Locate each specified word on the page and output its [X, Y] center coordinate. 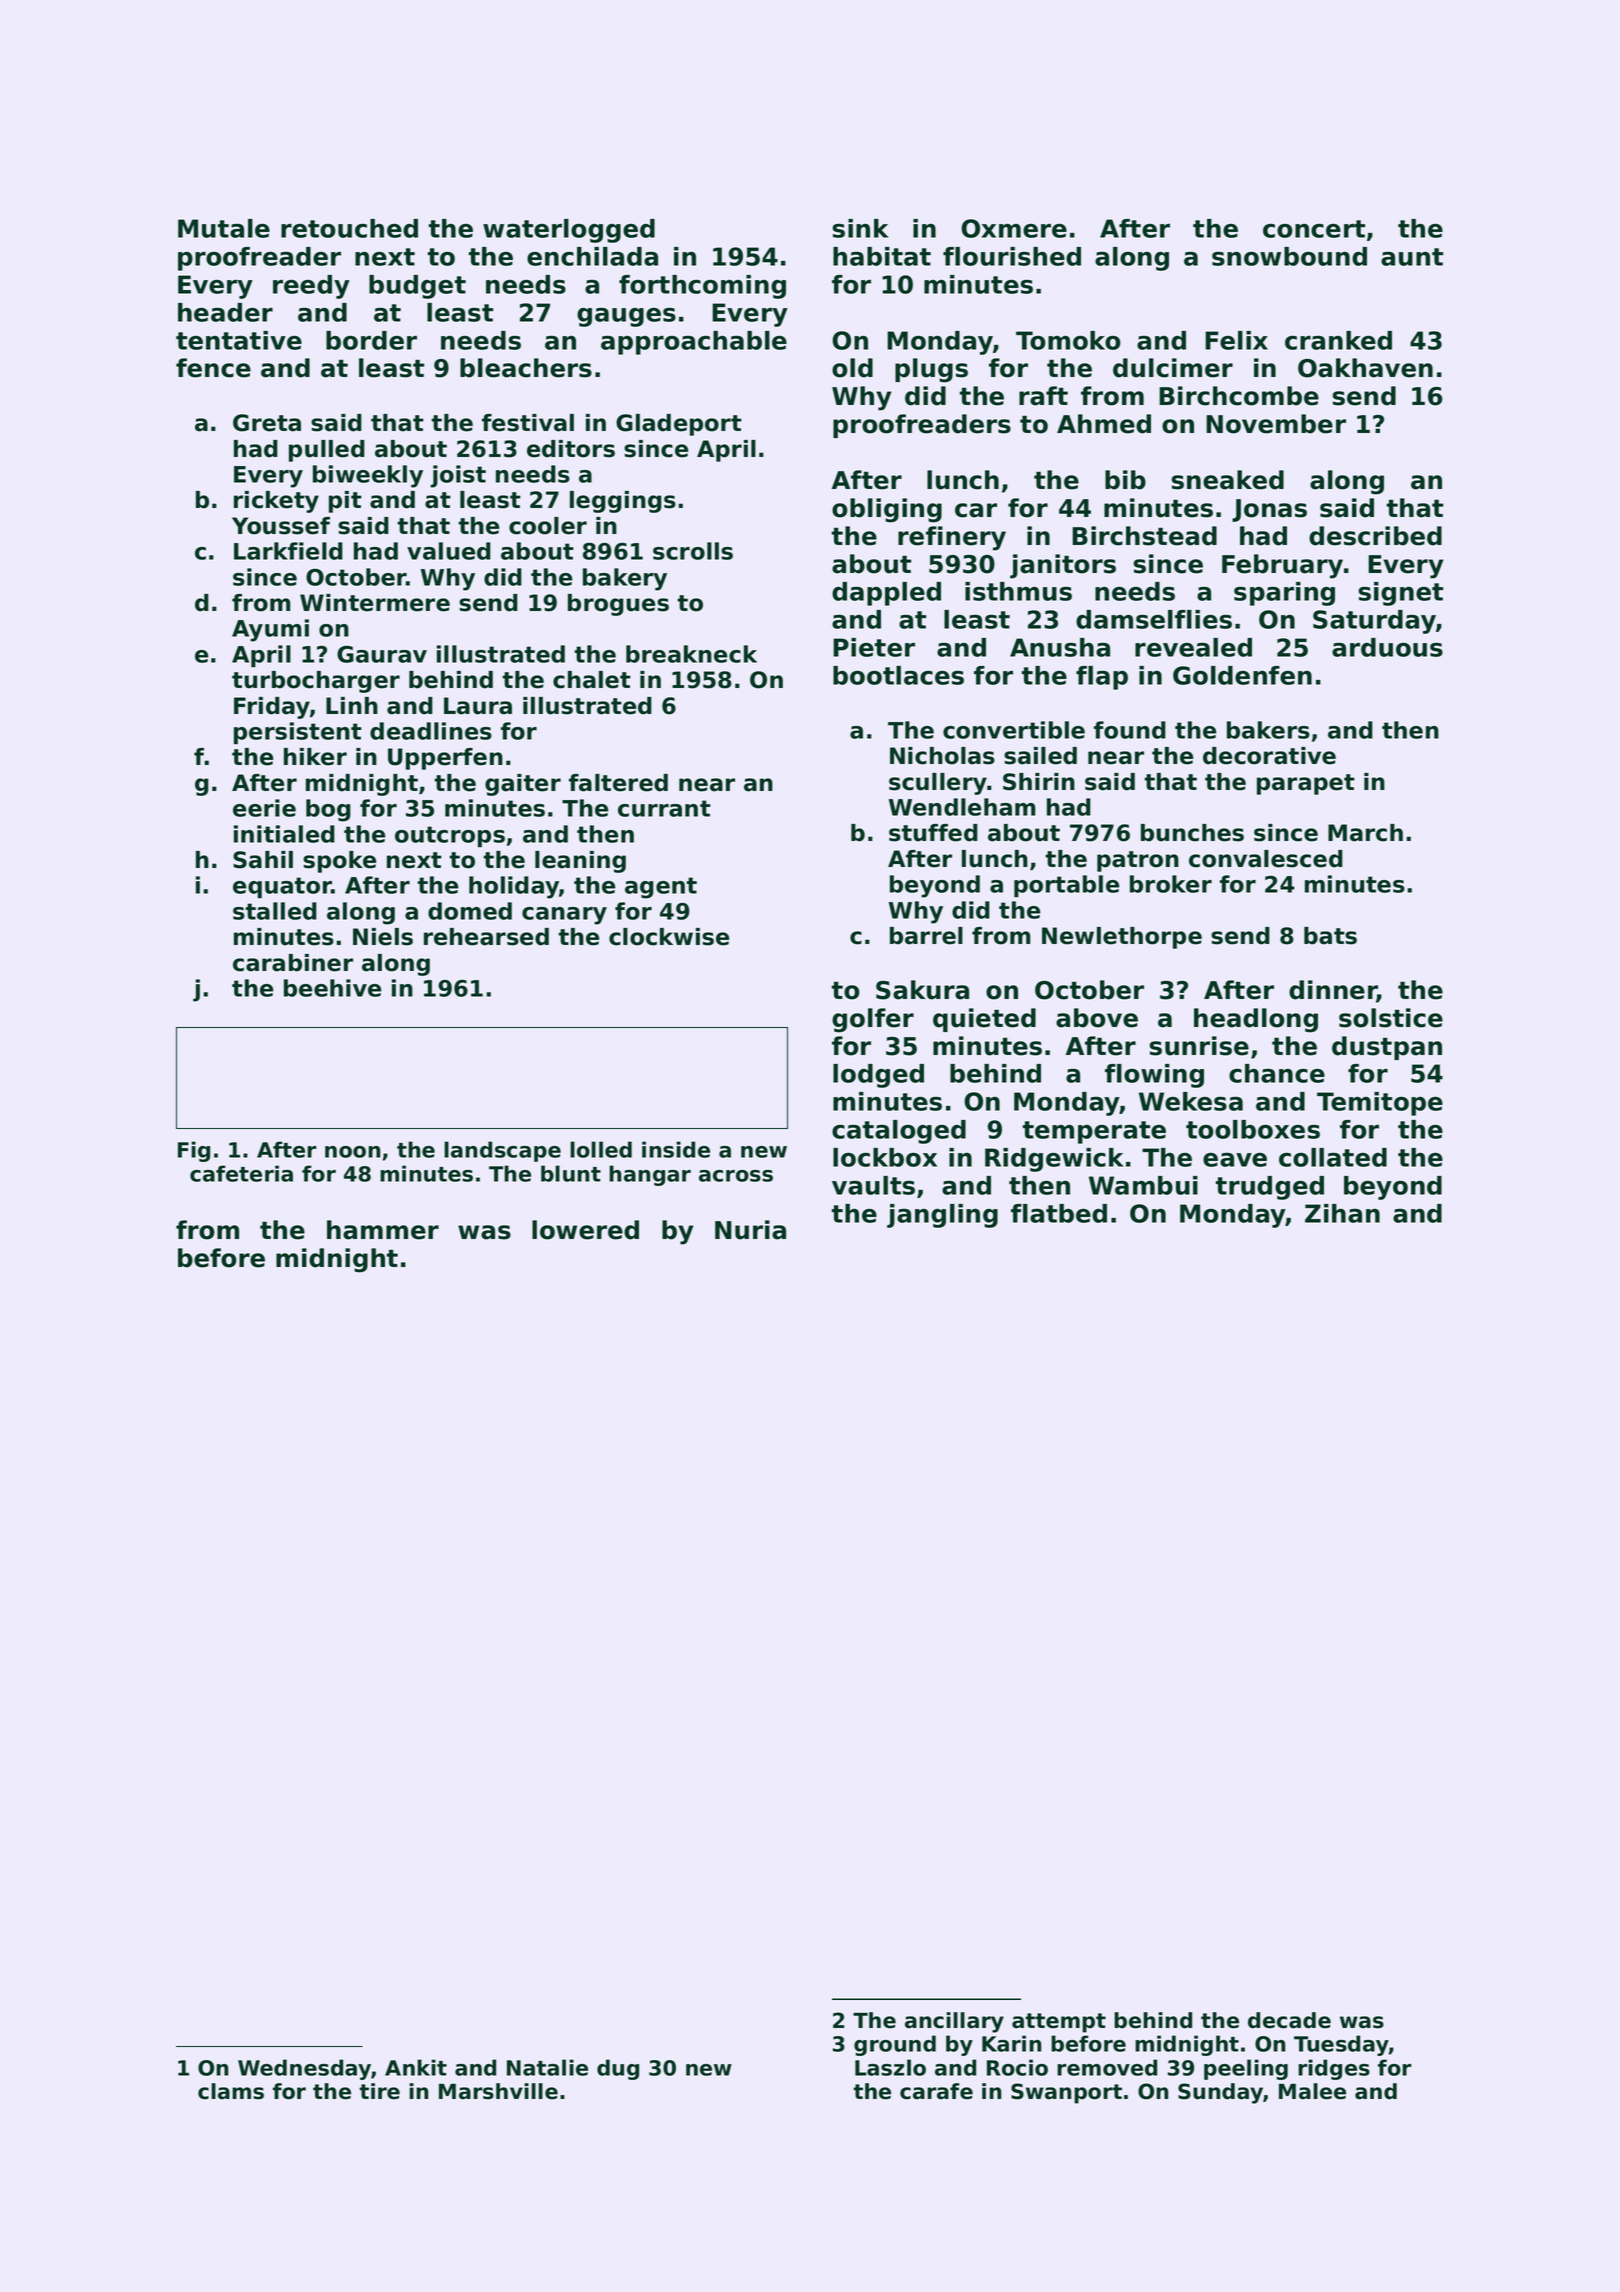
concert [1314, 229]
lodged [878, 1076]
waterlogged [569, 231]
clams [231, 2091]
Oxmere [1014, 228]
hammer [383, 1230]
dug [618, 2069]
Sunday [1220, 2093]
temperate [1094, 1132]
